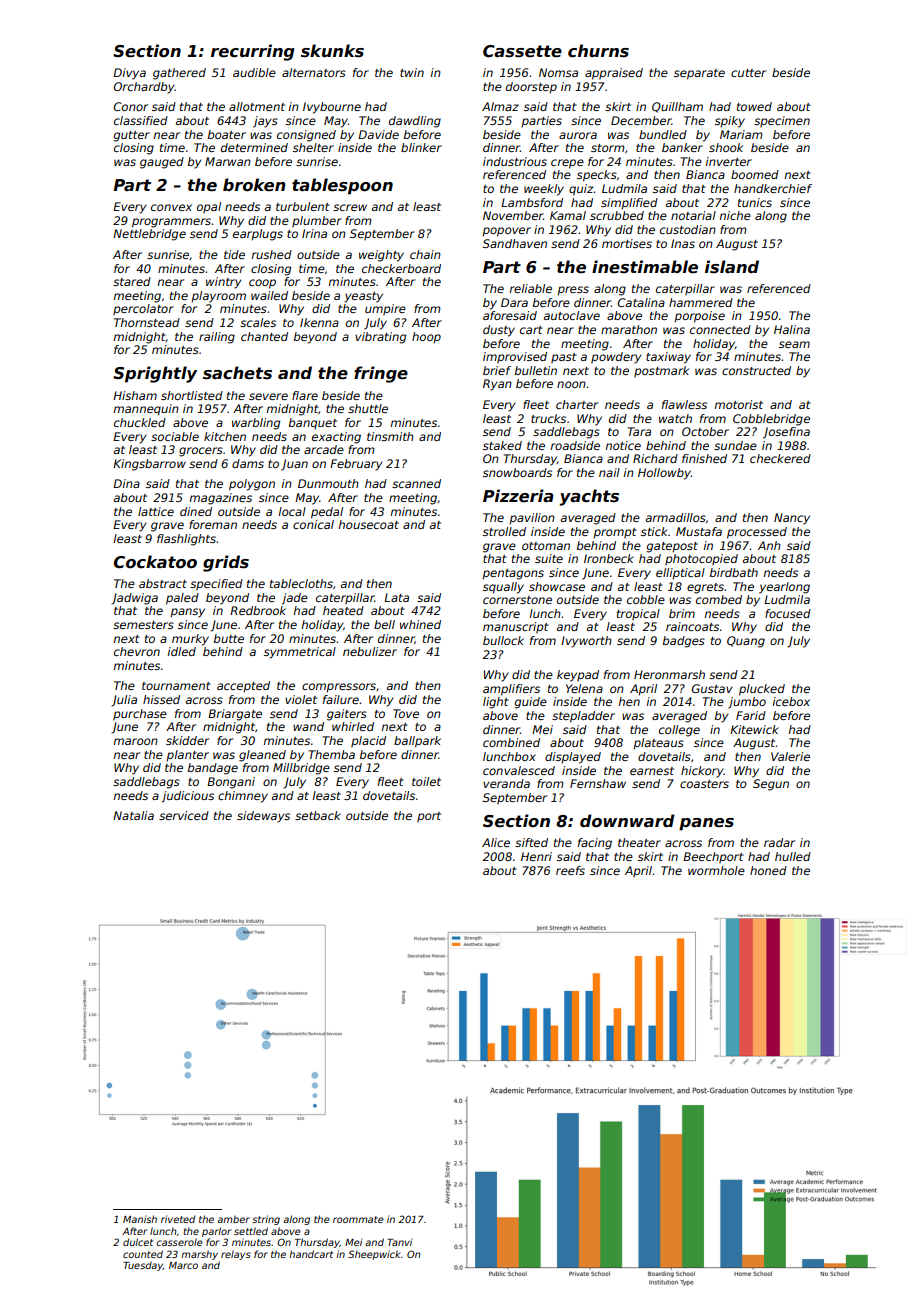 This document has width=924, height=1308. What do you see at coordinates (137, 651) in the document?
I see `chevron` at bounding box center [137, 651].
